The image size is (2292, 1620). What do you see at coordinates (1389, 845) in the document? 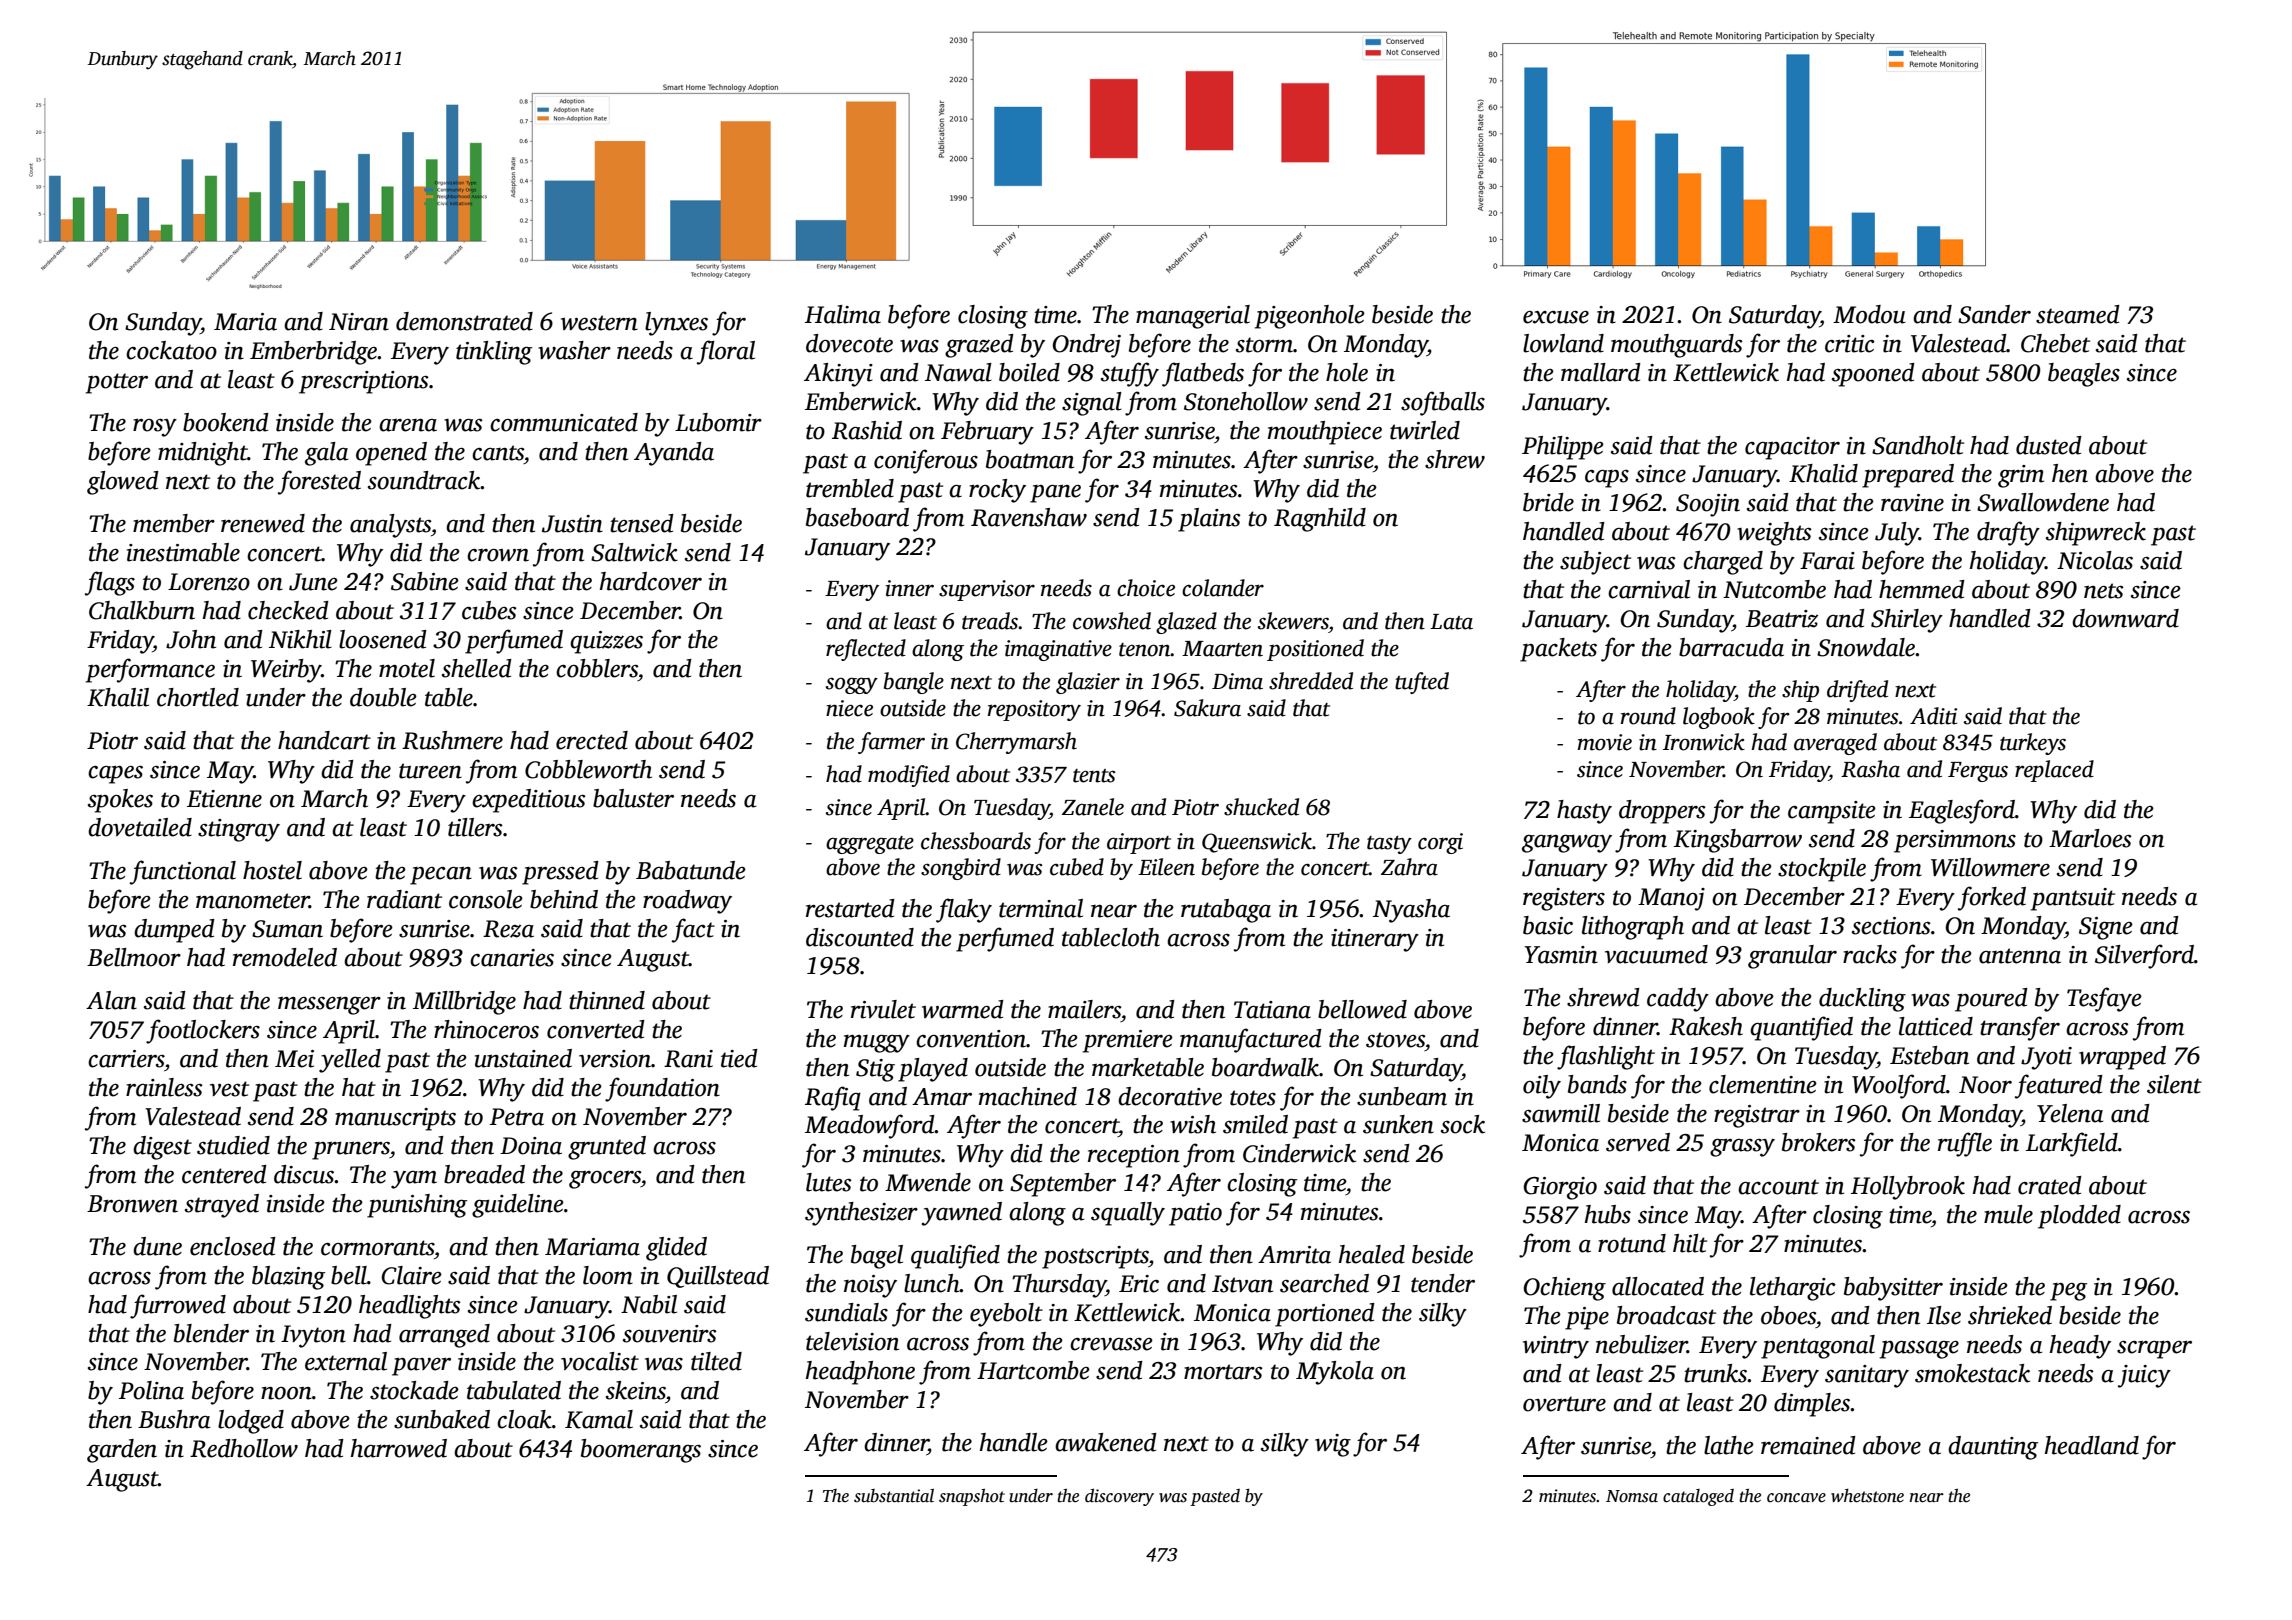
I see `tasty` at bounding box center [1389, 845].
